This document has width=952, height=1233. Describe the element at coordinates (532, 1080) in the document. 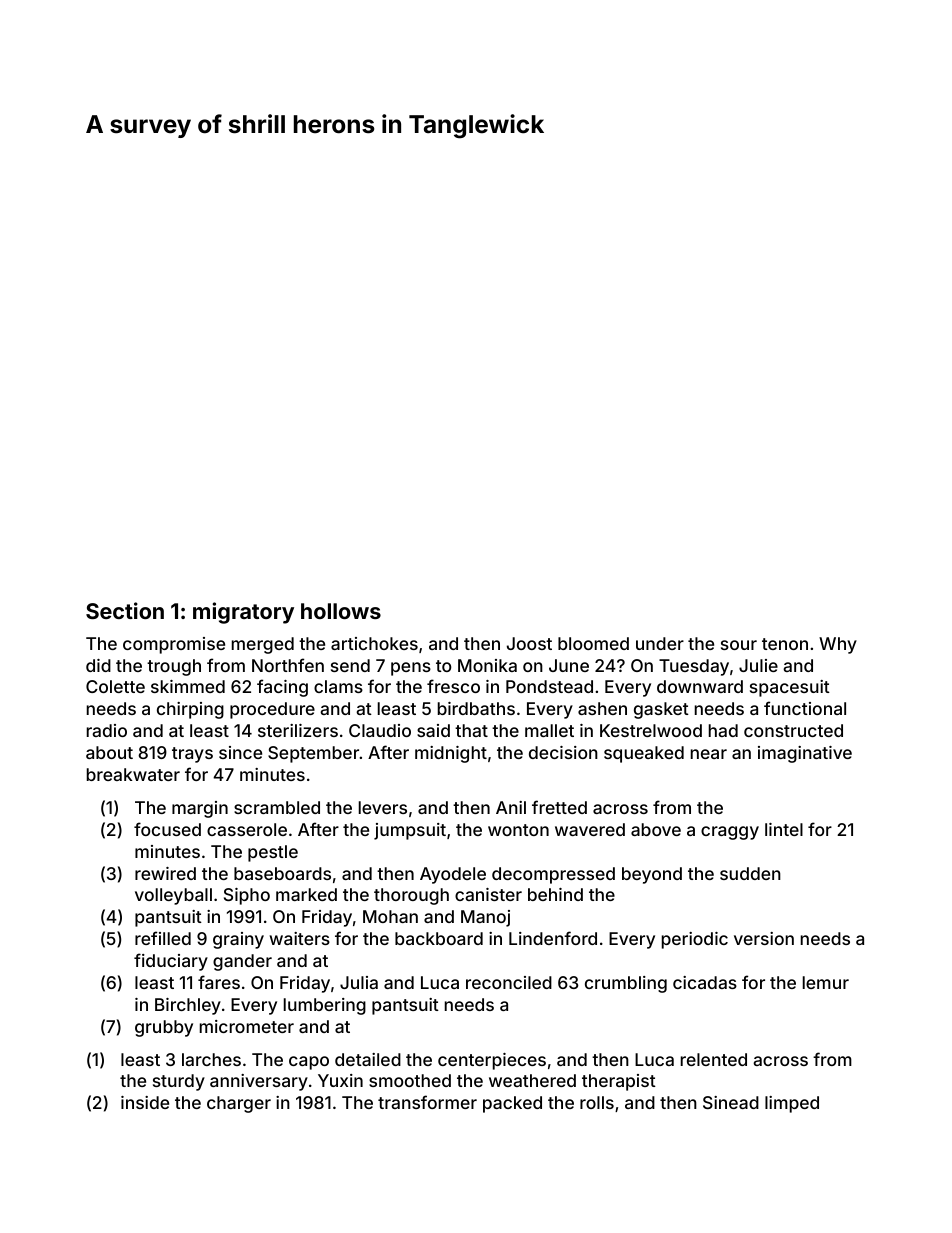

I see `weathered` at that location.
